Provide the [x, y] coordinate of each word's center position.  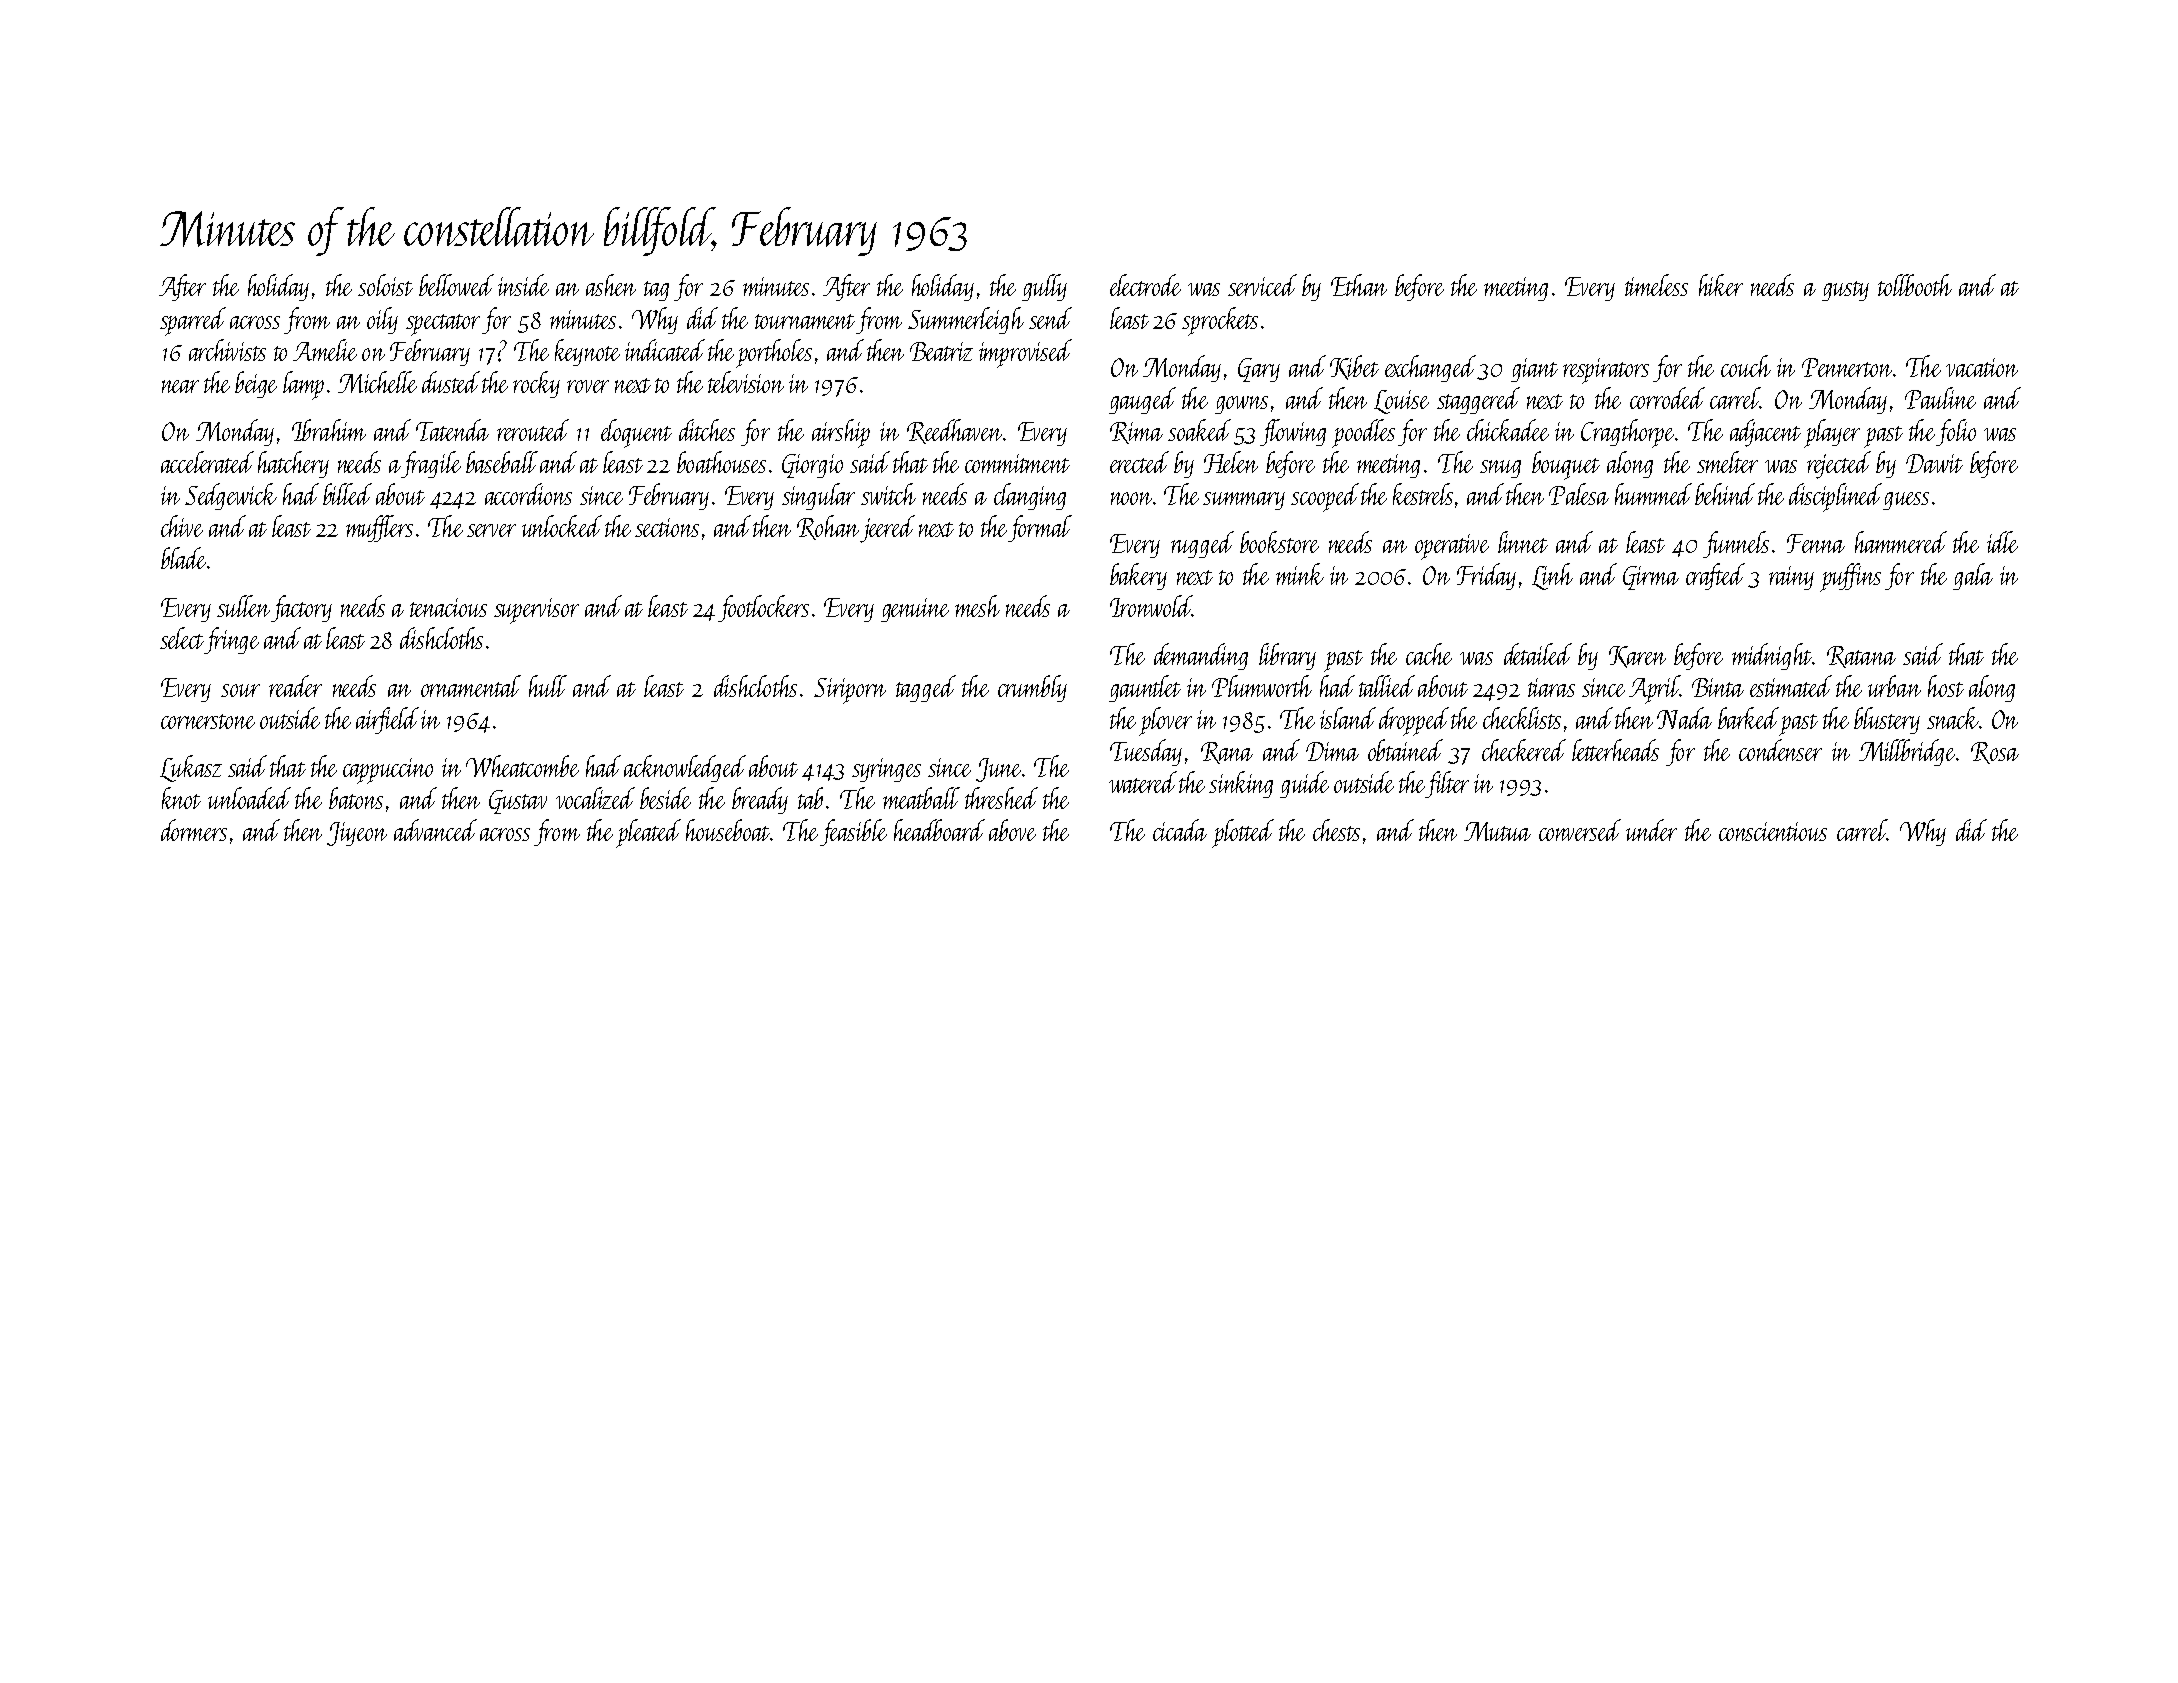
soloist [385, 285]
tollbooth [1915, 285]
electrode [1145, 285]
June [998, 770]
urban [1894, 686]
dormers [194, 830]
